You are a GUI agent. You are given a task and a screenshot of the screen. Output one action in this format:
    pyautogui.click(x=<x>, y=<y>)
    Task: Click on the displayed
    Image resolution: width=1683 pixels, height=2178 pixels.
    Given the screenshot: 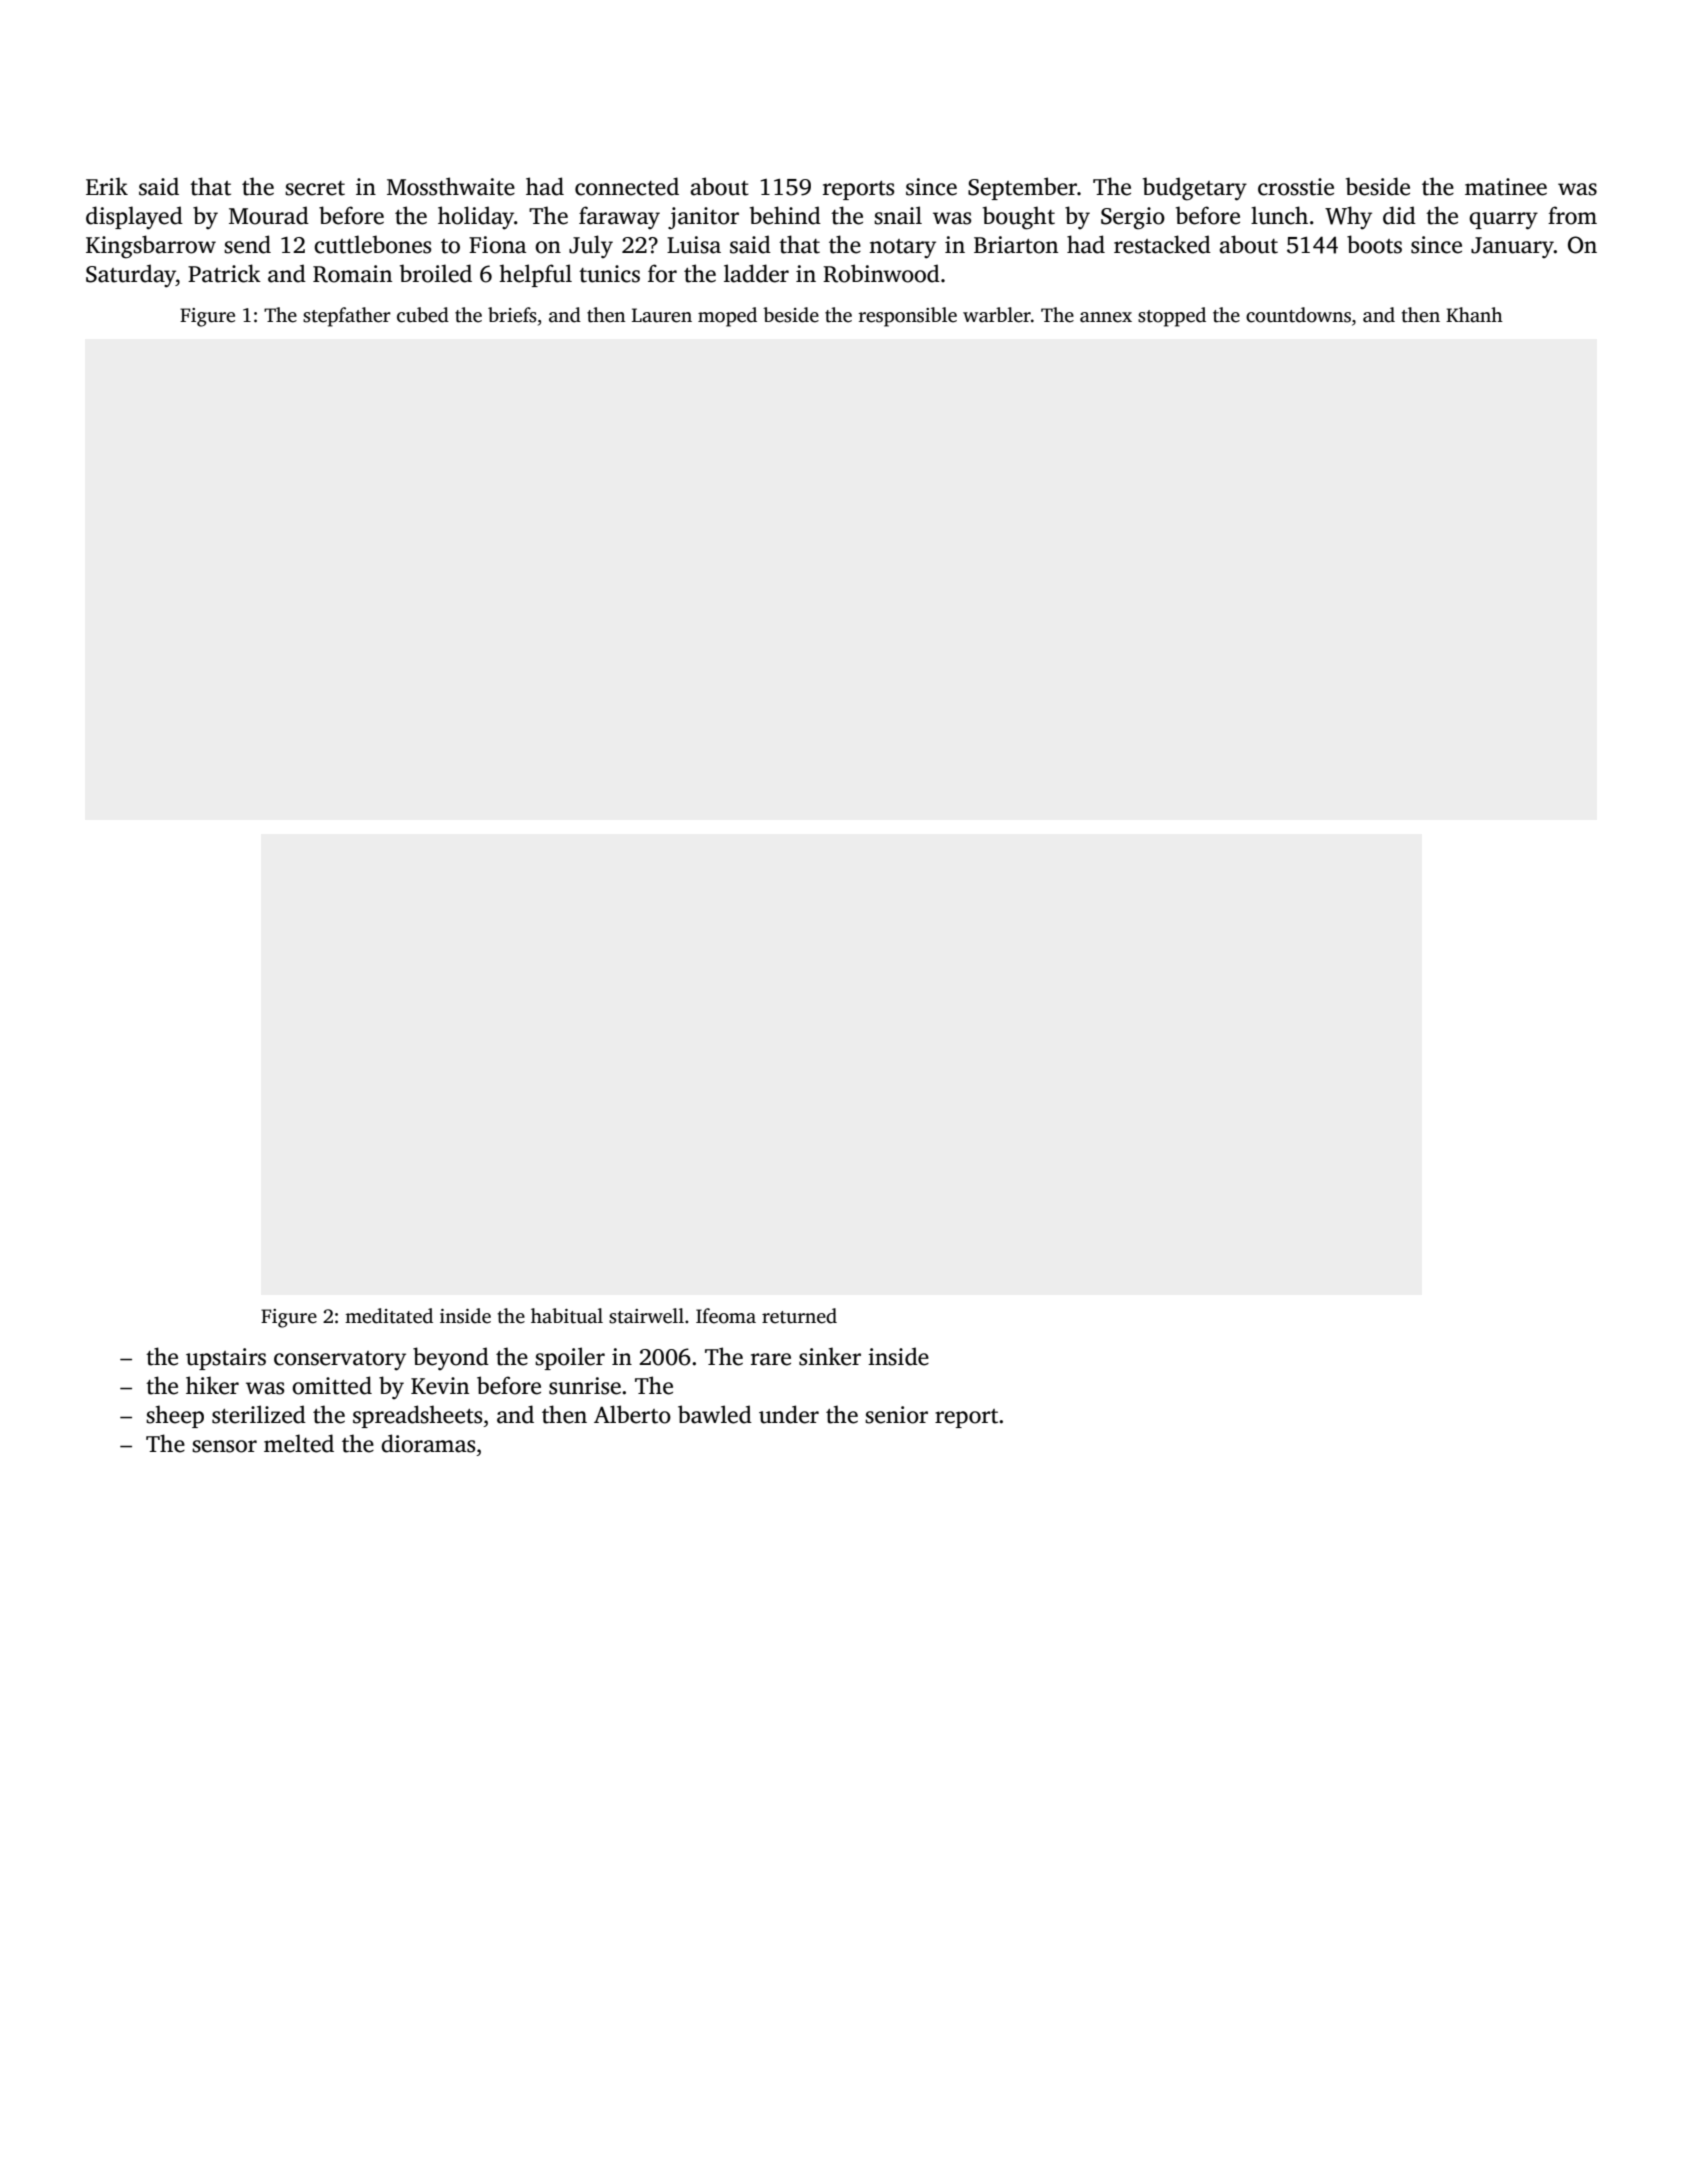 What is the action you would take?
    pyautogui.click(x=134, y=218)
